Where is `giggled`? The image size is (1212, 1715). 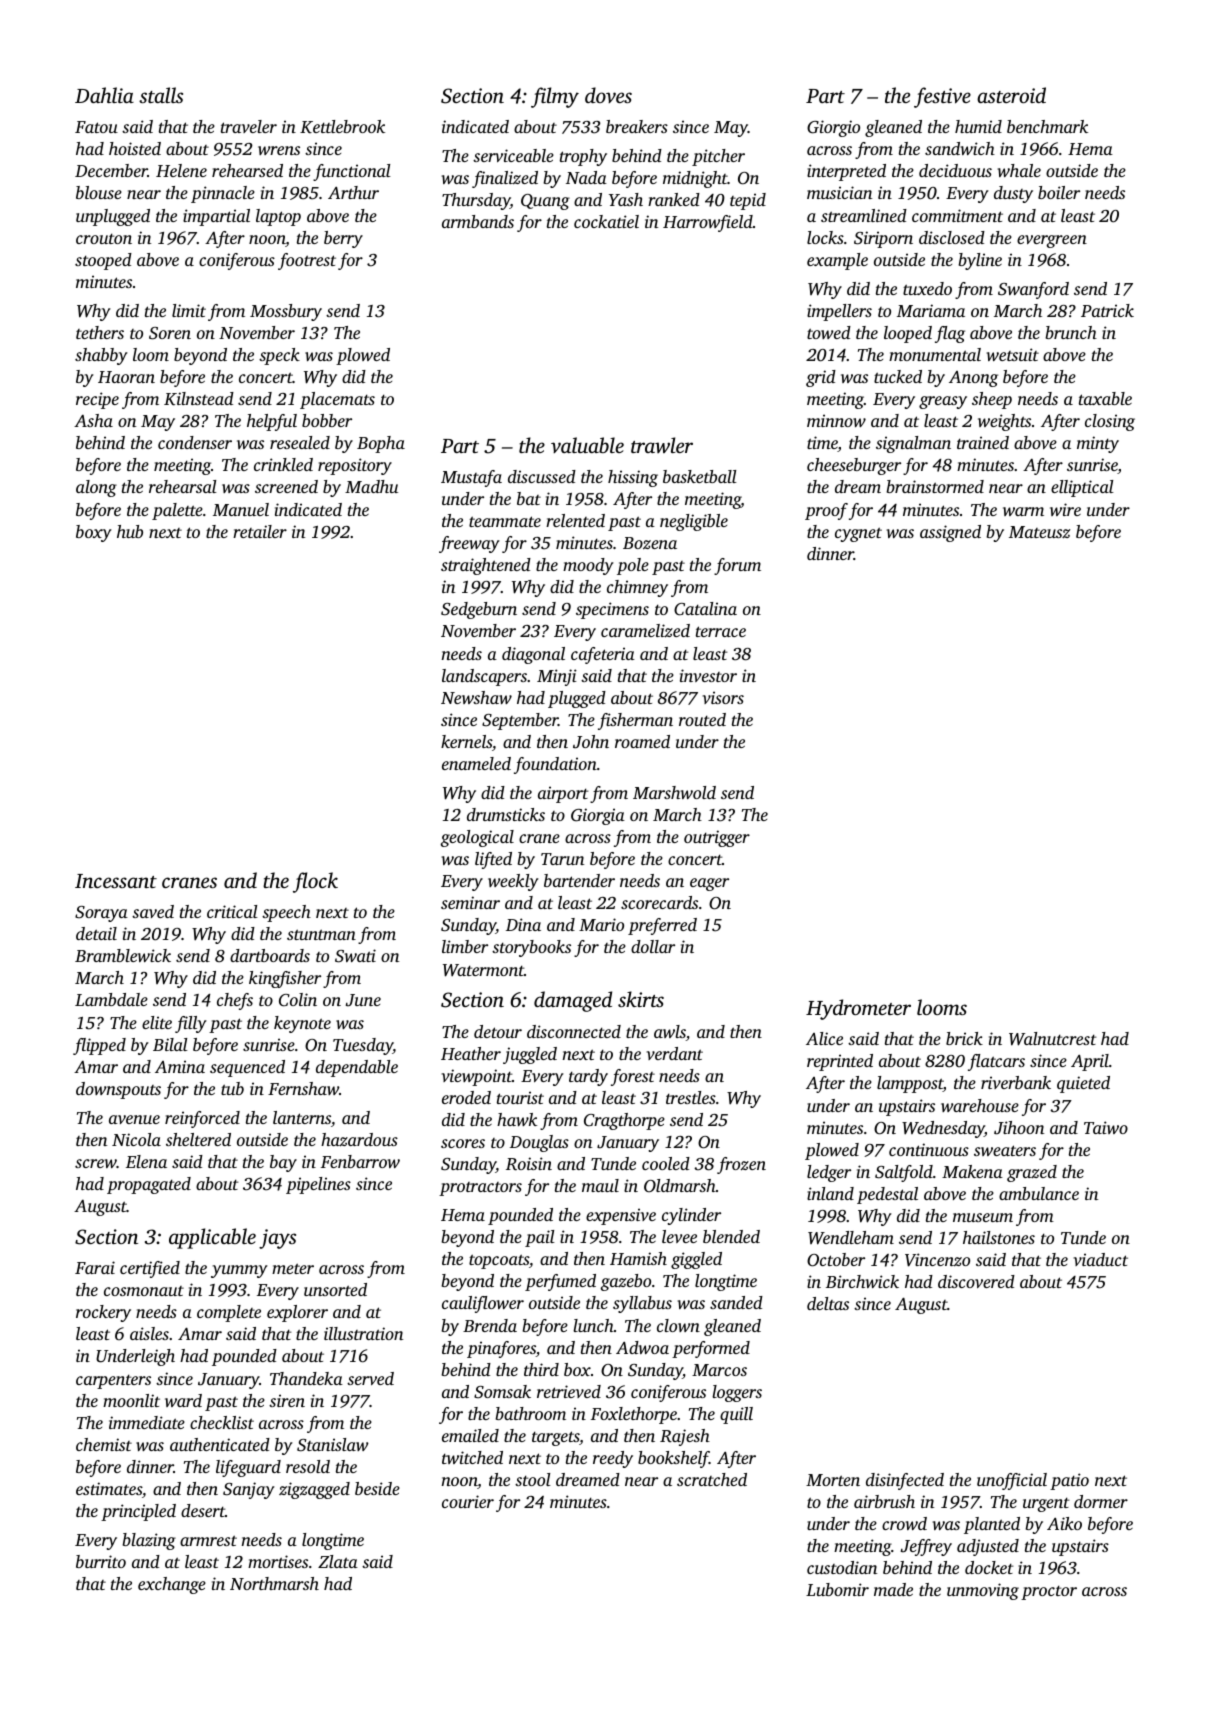
giggled is located at coordinates (696, 1260).
